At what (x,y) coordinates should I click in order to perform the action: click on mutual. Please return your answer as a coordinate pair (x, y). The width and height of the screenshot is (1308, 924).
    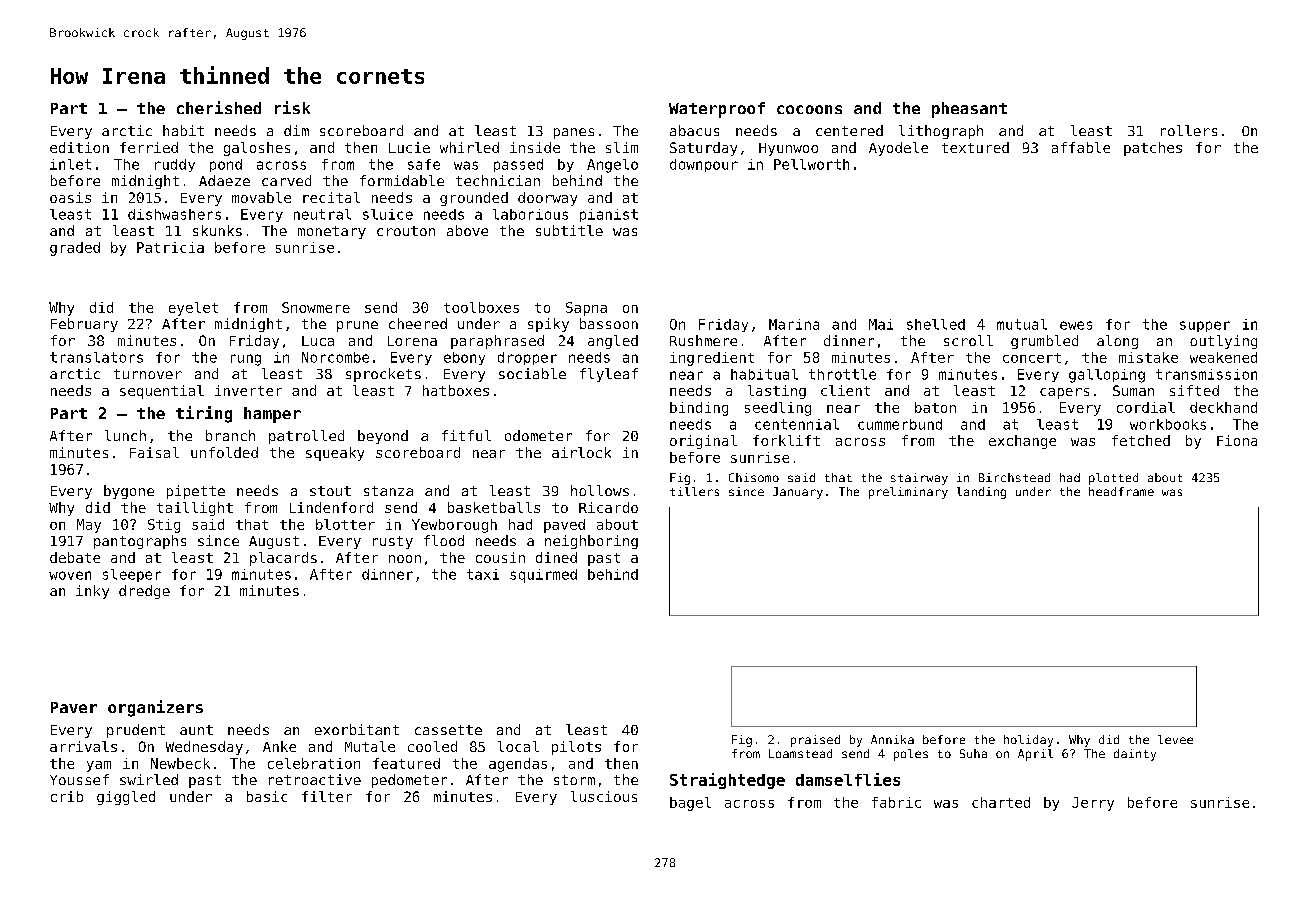
    Looking at the image, I should click on (1022, 324).
